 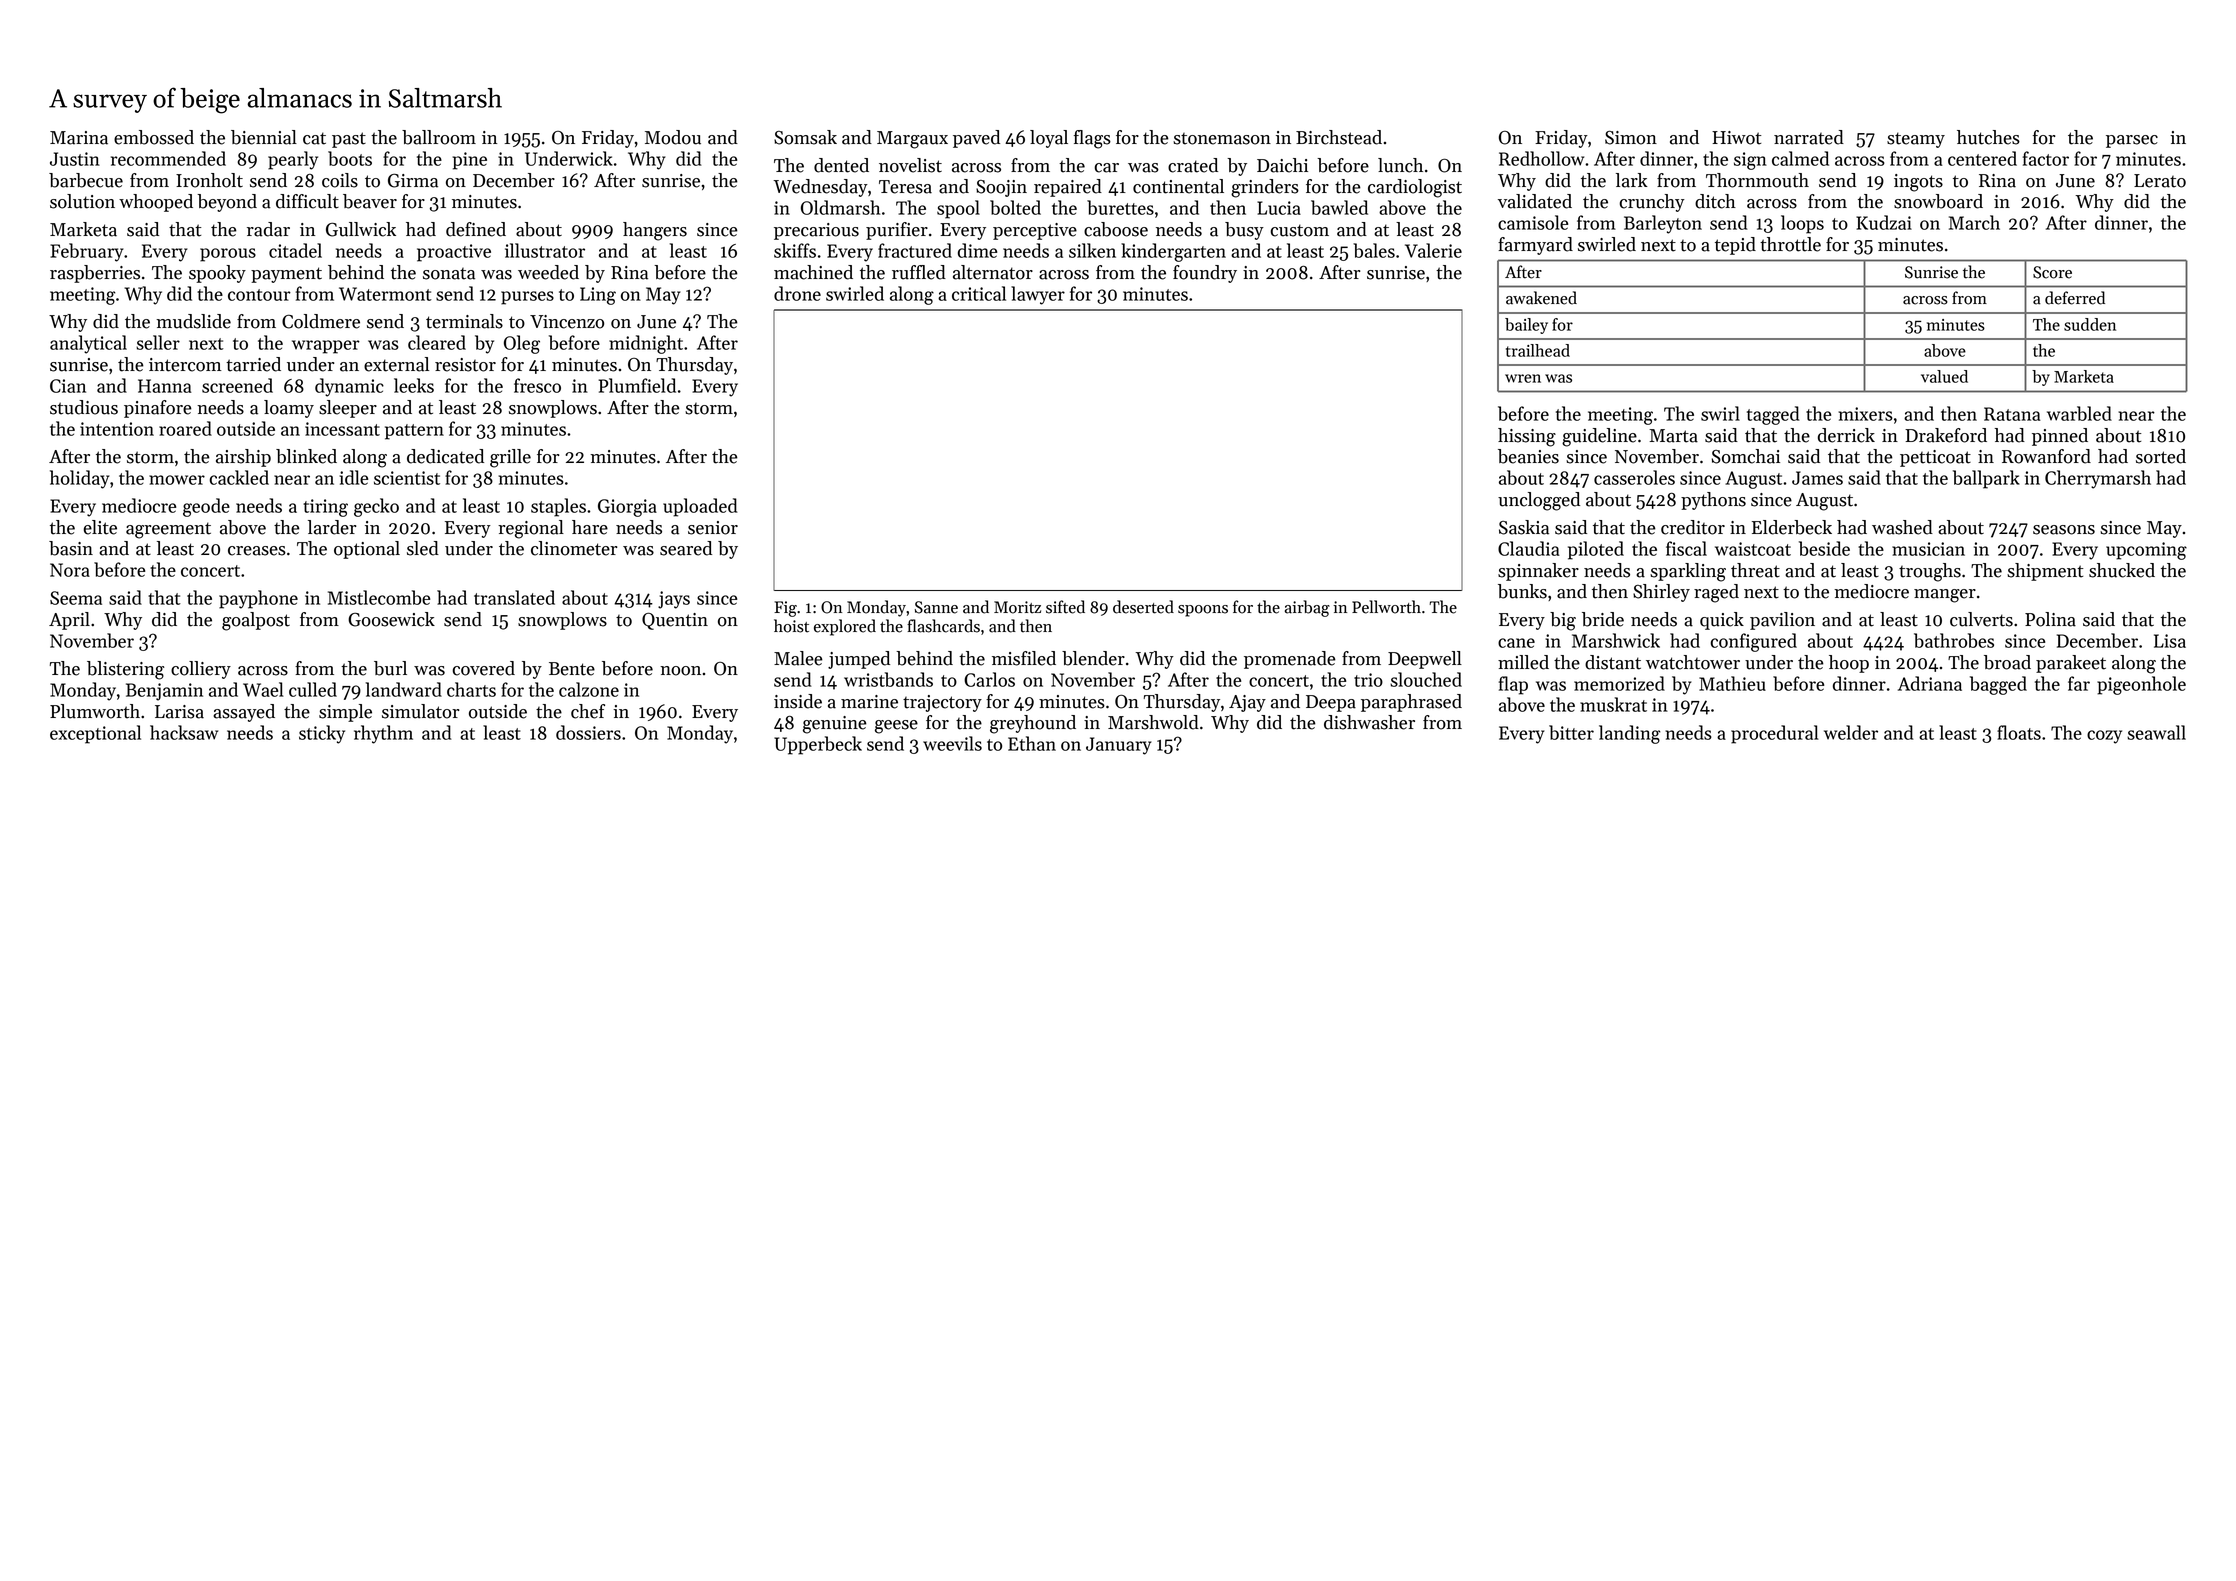 What do you see at coordinates (588, 732) in the screenshot?
I see `dossiers` at bounding box center [588, 732].
